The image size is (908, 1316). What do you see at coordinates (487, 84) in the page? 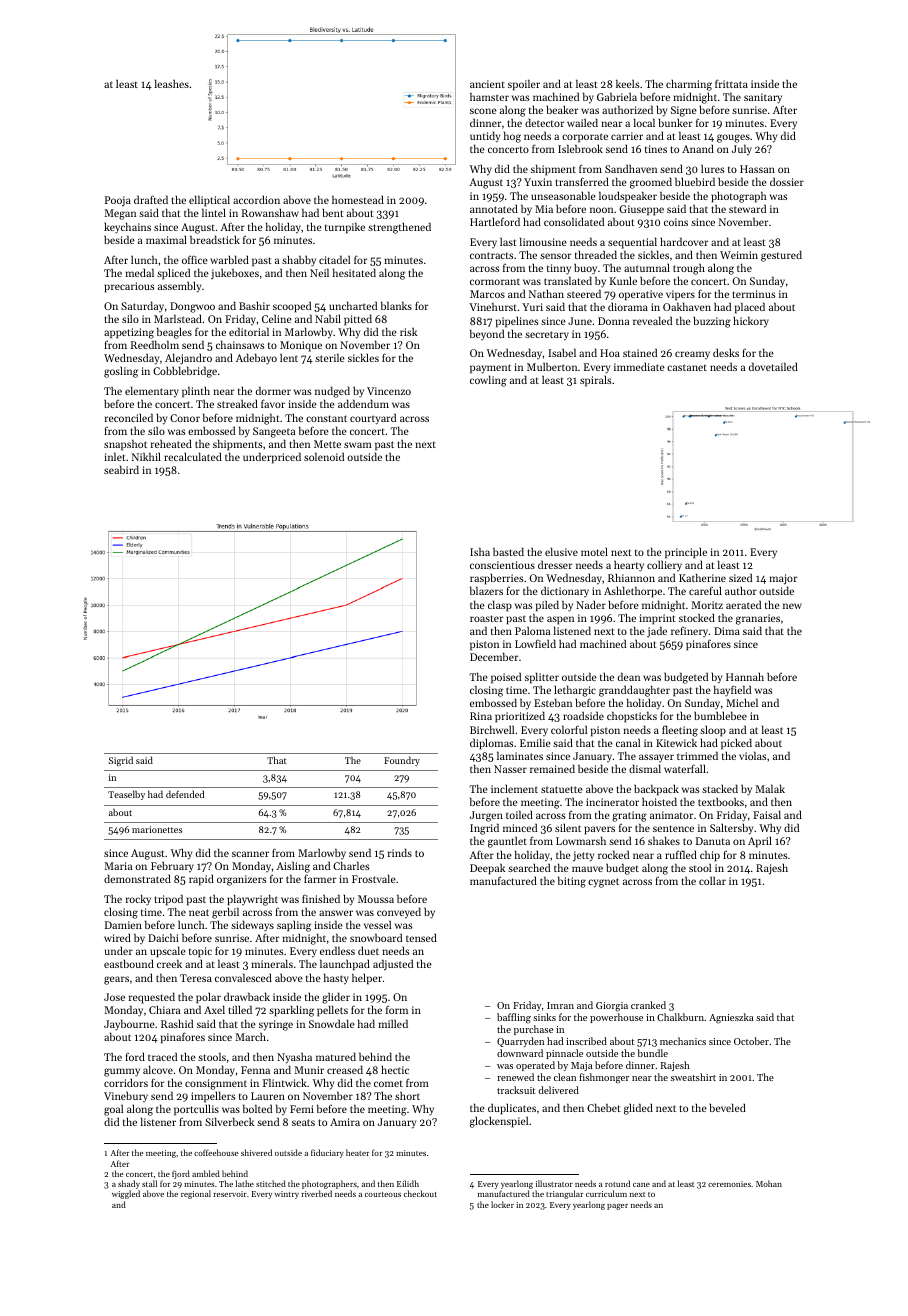
I see `ancient` at bounding box center [487, 84].
